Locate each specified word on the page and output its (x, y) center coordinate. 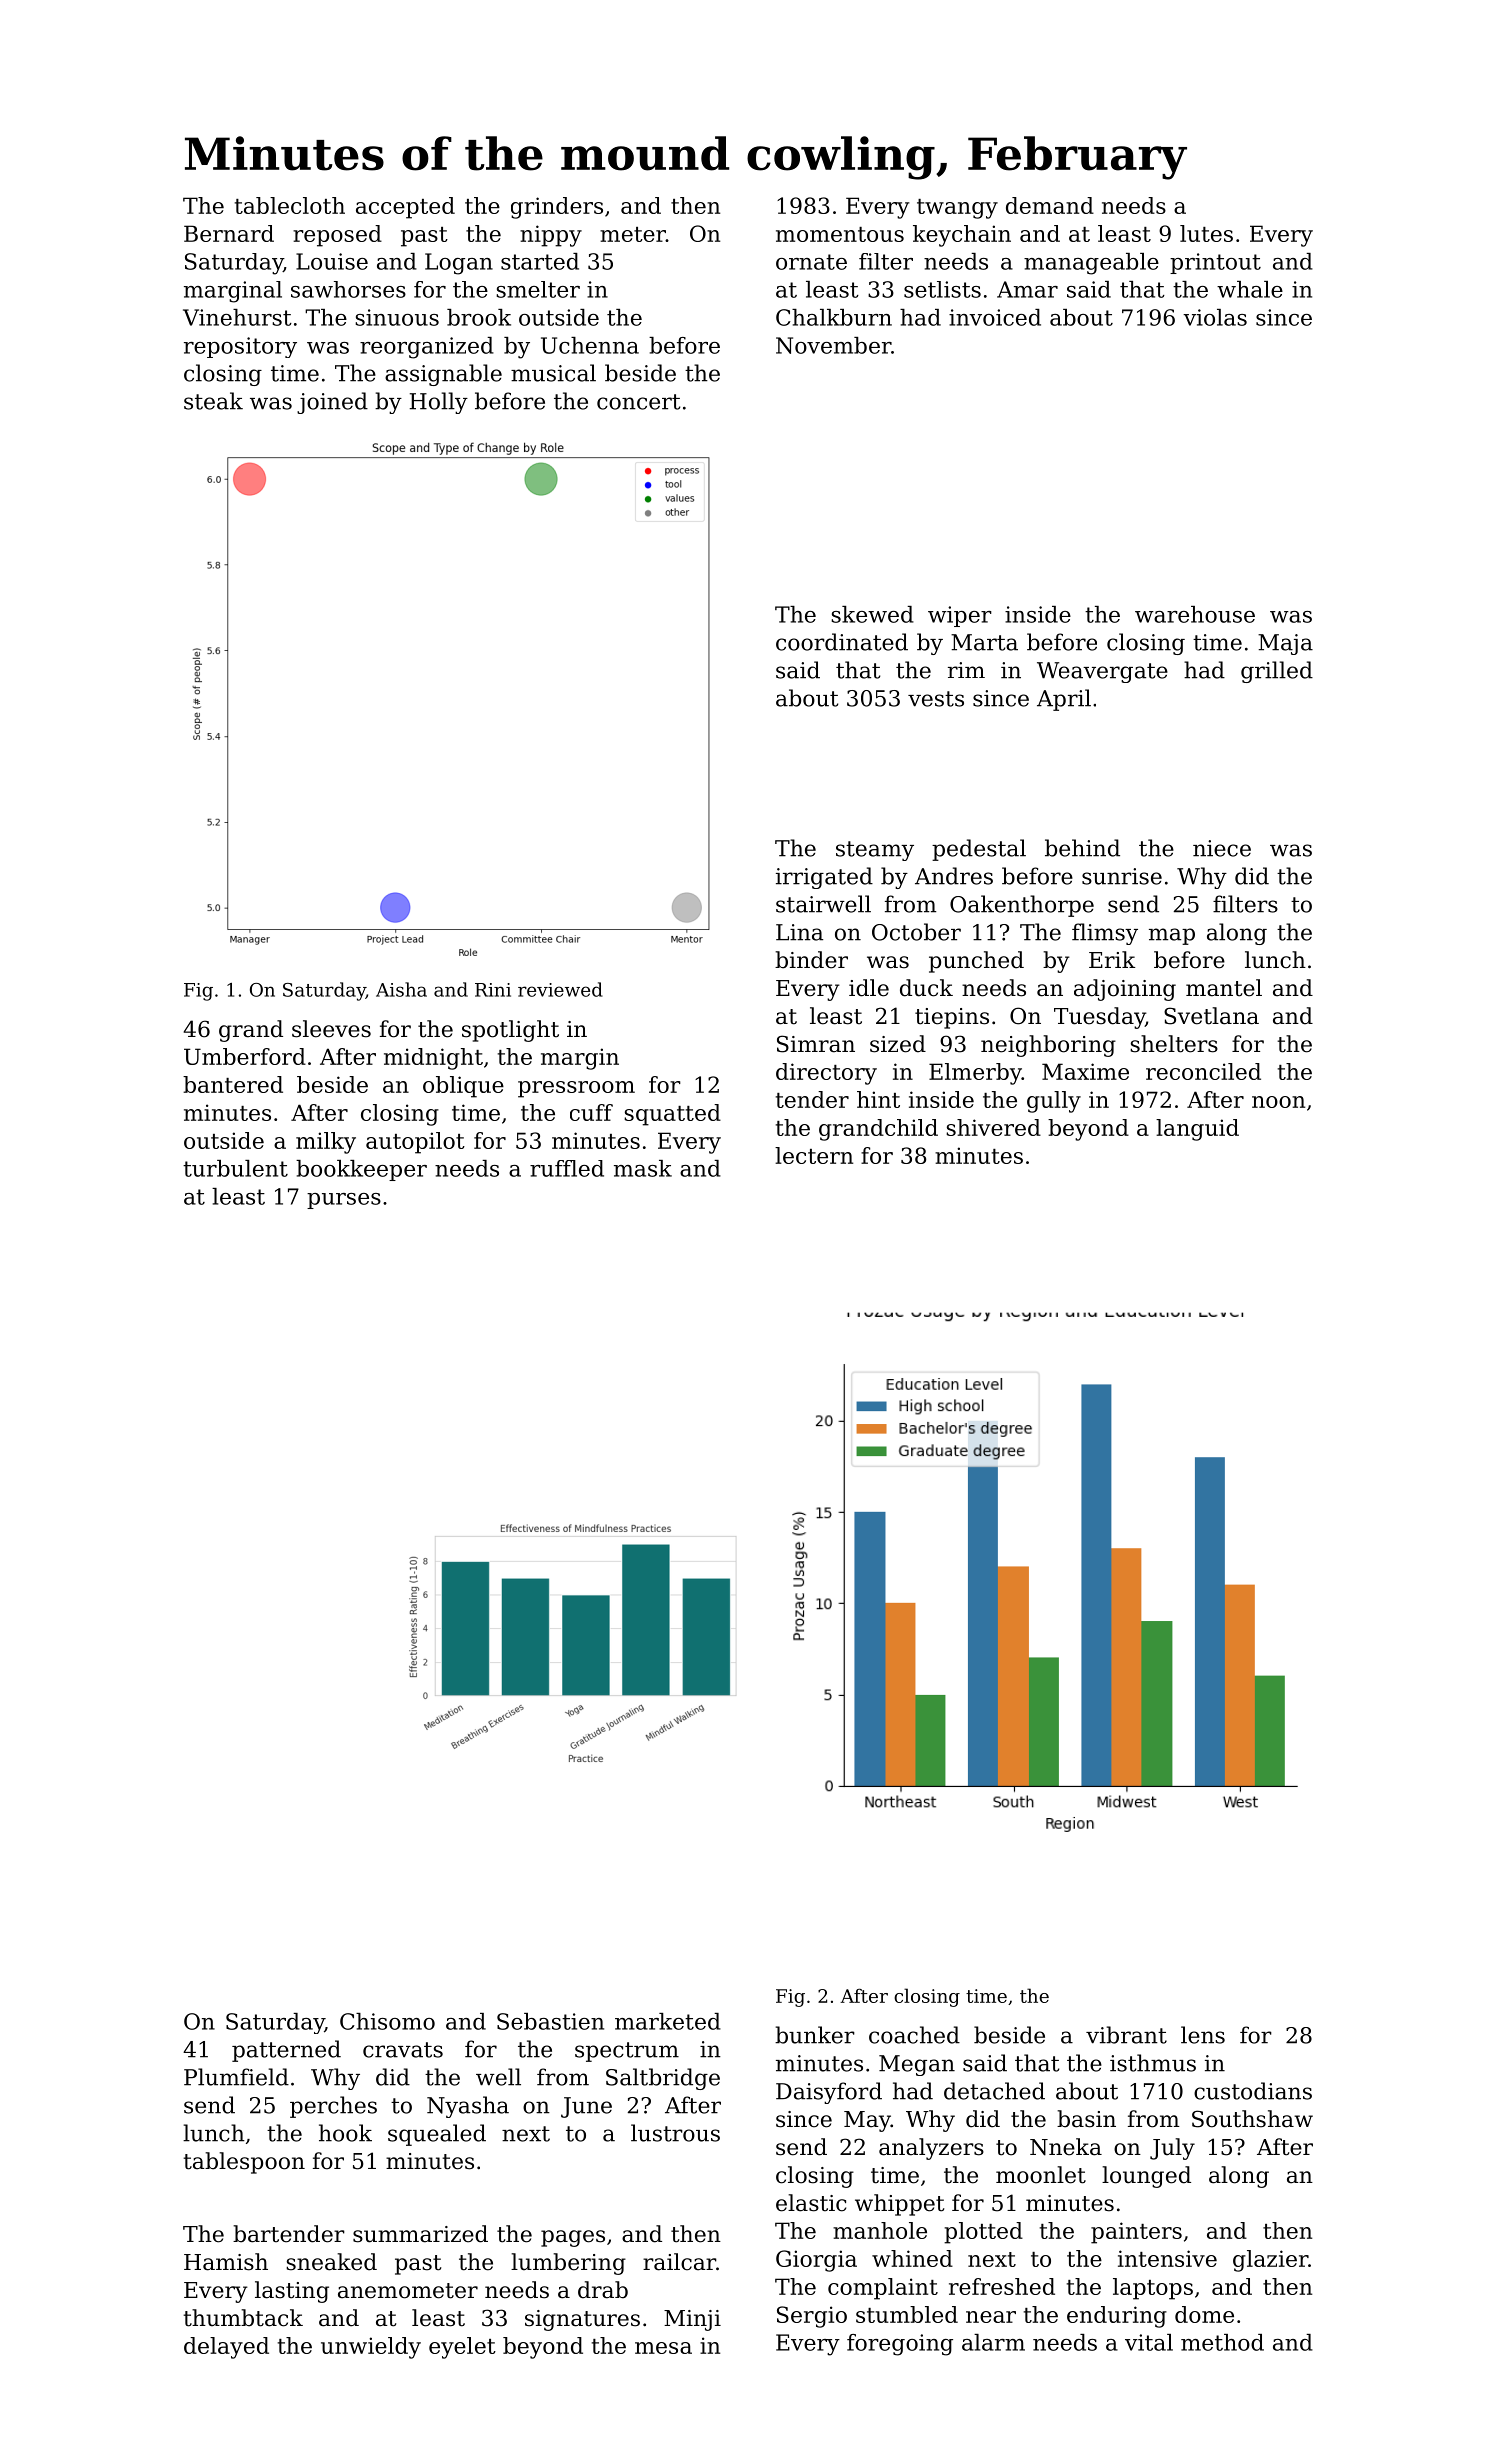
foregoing (900, 2345)
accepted (405, 208)
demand (1050, 205)
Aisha (401, 989)
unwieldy (371, 2348)
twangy (957, 209)
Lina (799, 932)
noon (1278, 1102)
